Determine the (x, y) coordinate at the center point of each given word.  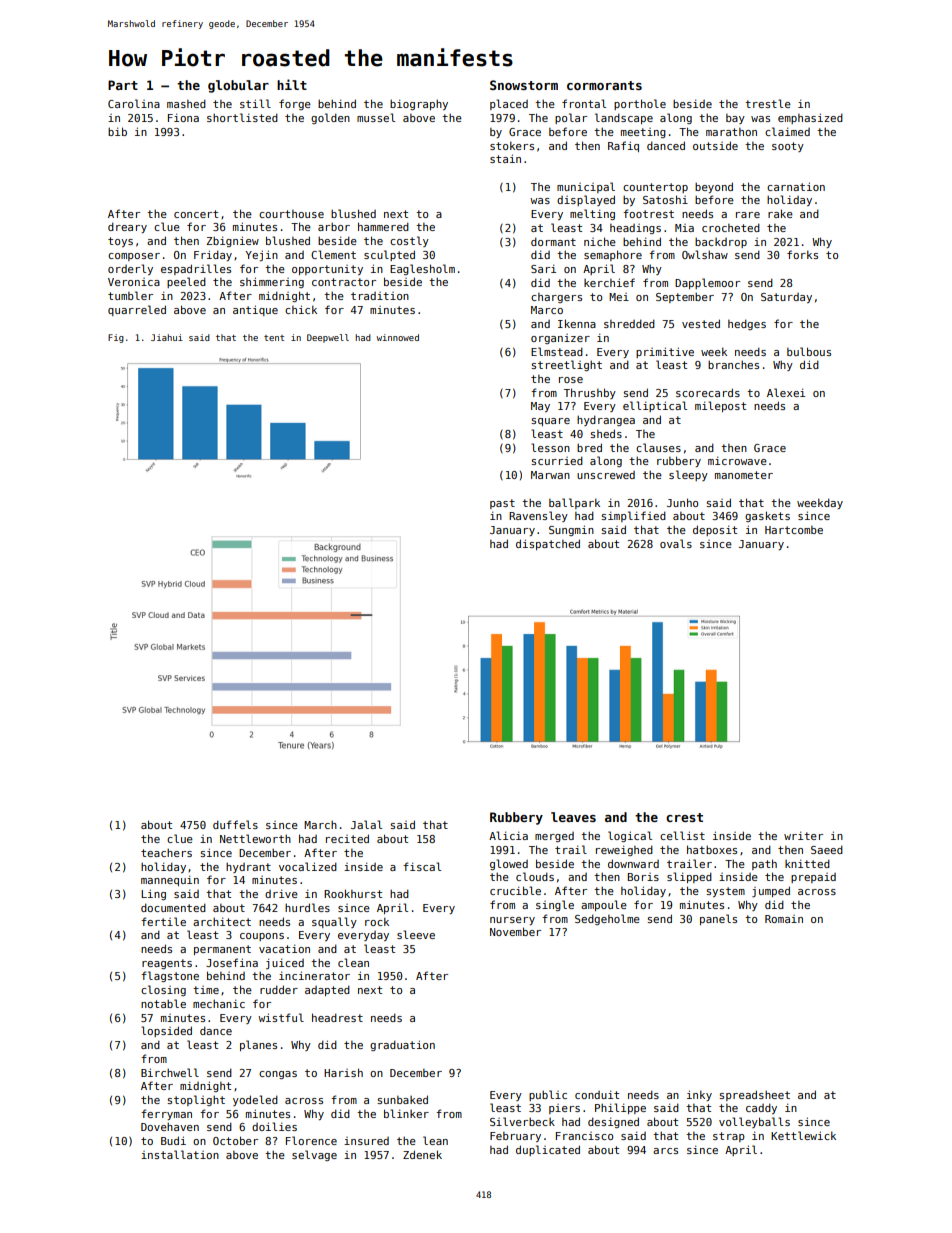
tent (274, 338)
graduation (402, 1045)
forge (295, 104)
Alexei (786, 392)
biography (419, 104)
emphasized (810, 118)
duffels (235, 824)
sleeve (416, 934)
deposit (715, 530)
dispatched (548, 544)
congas (278, 1075)
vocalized (308, 866)
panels (718, 919)
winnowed (397, 337)
